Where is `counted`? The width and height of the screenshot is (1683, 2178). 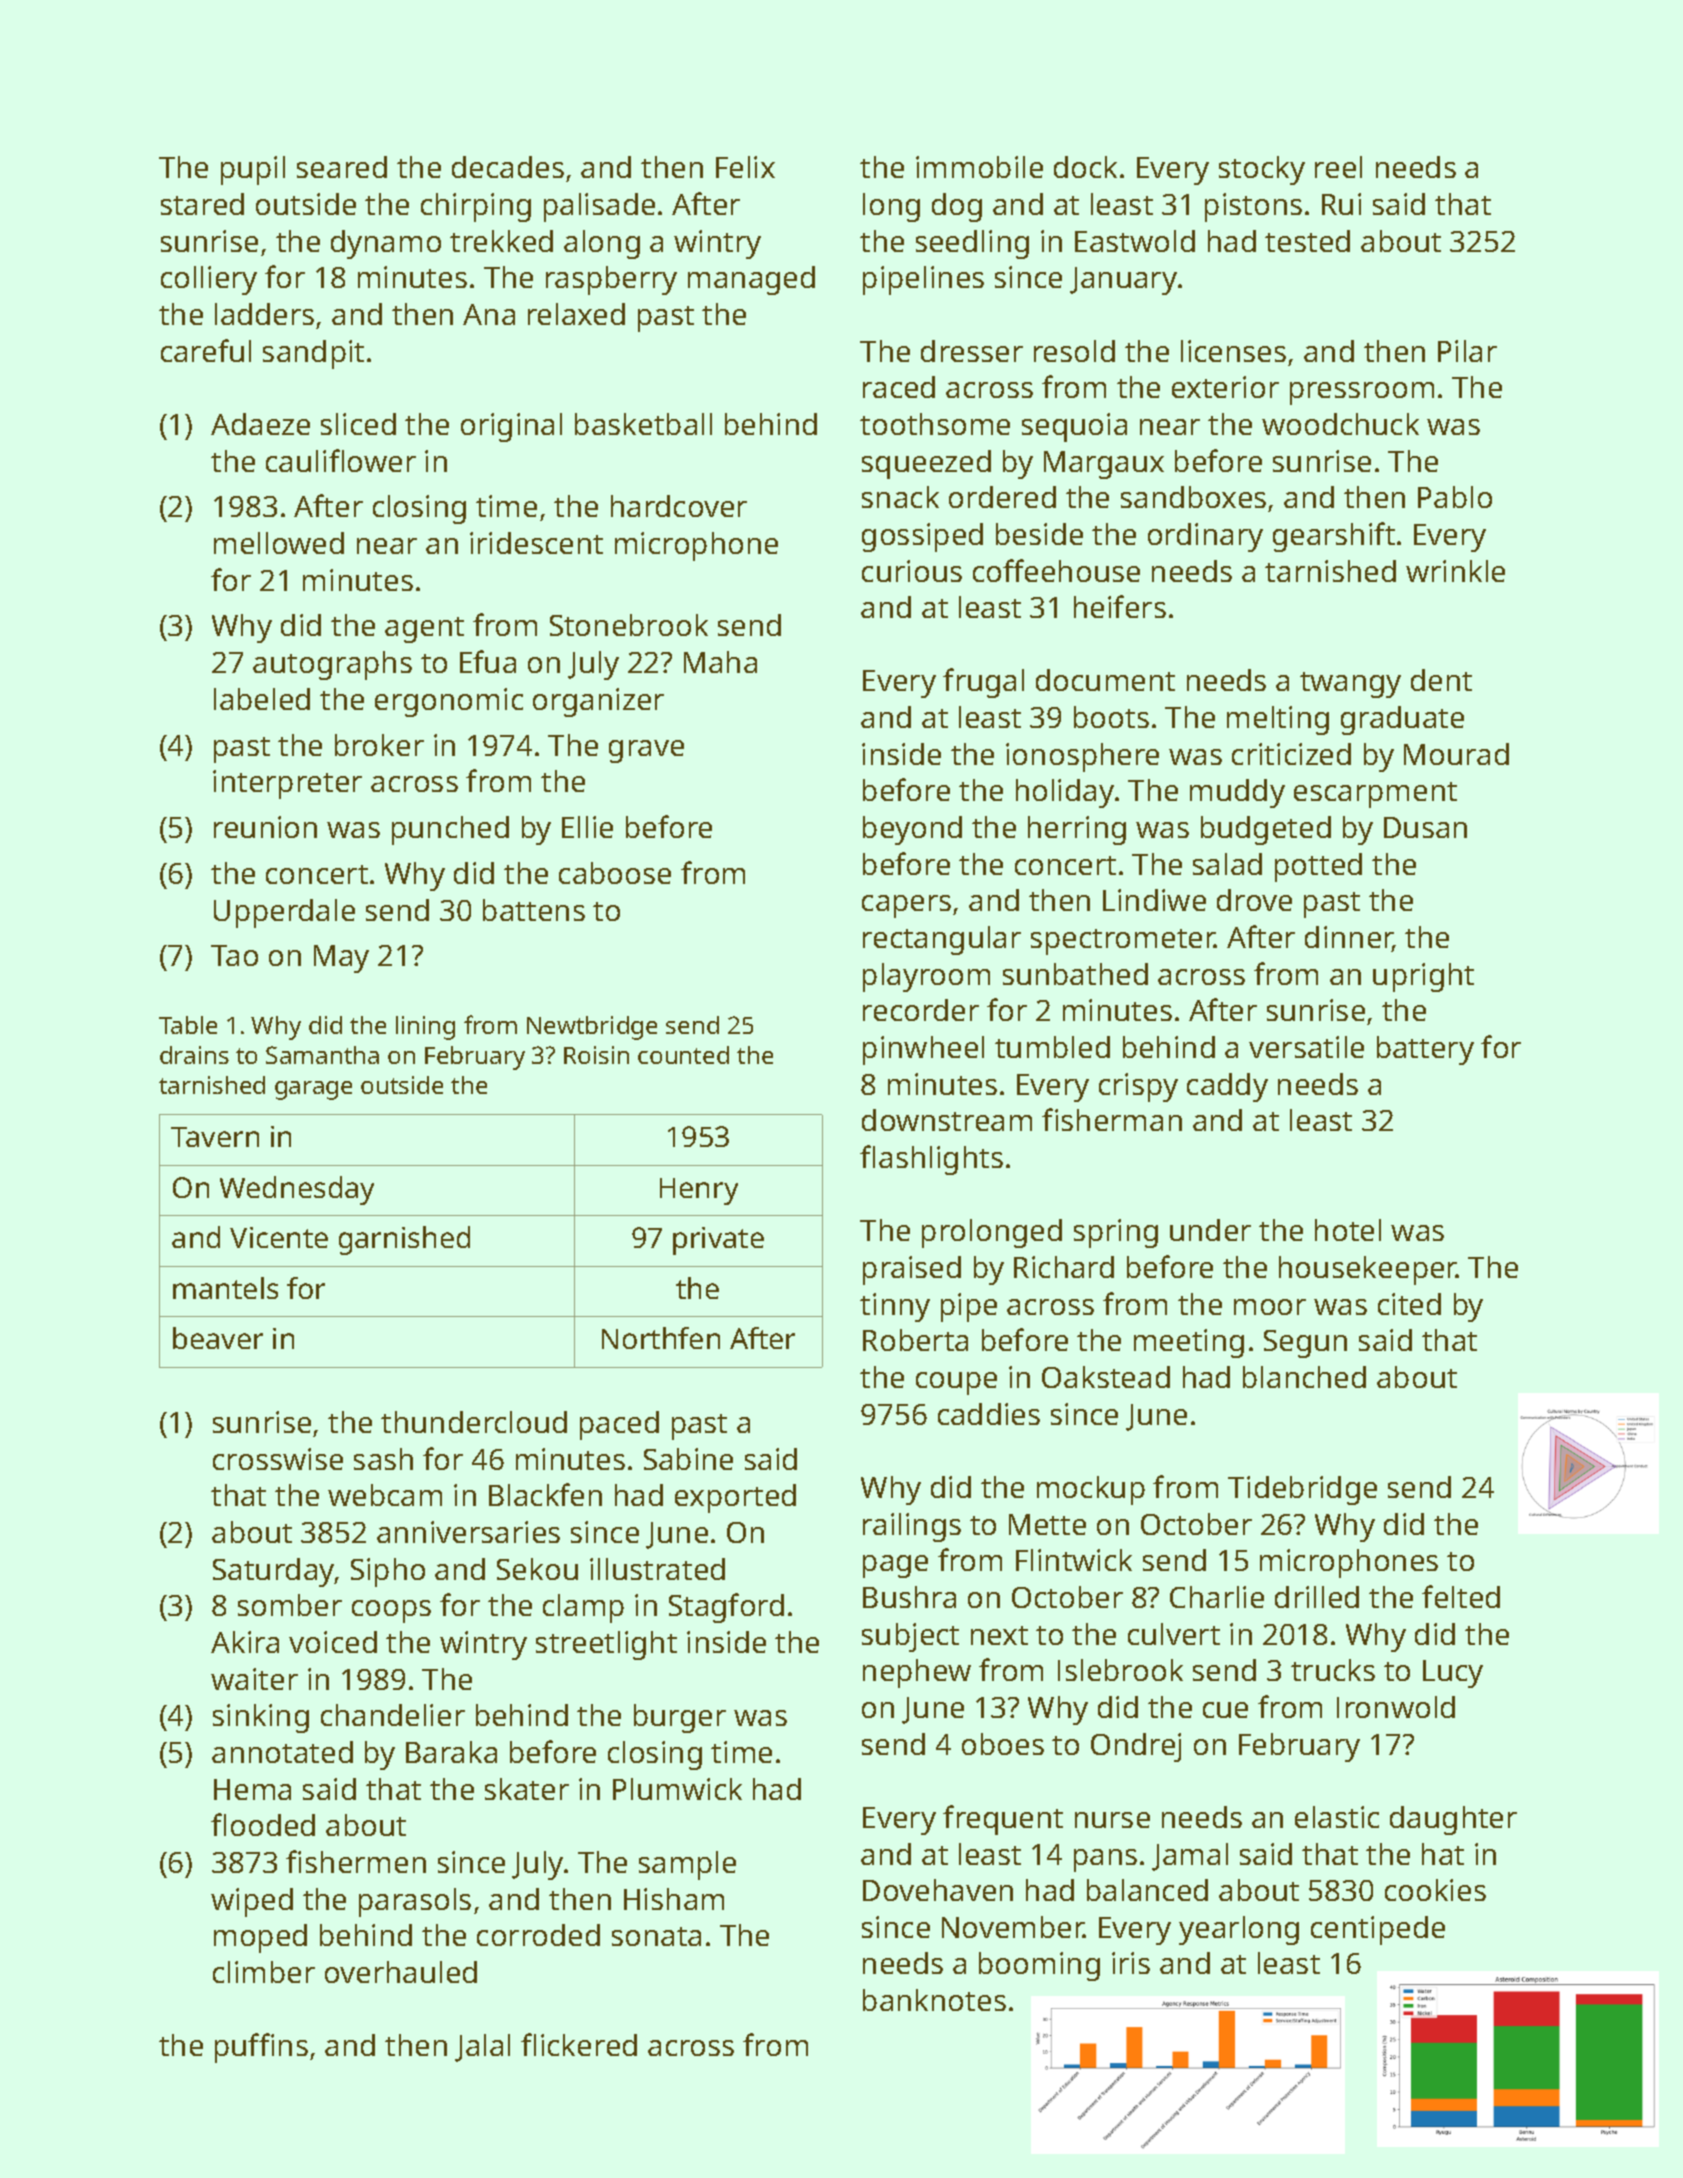
counted is located at coordinates (683, 1055).
